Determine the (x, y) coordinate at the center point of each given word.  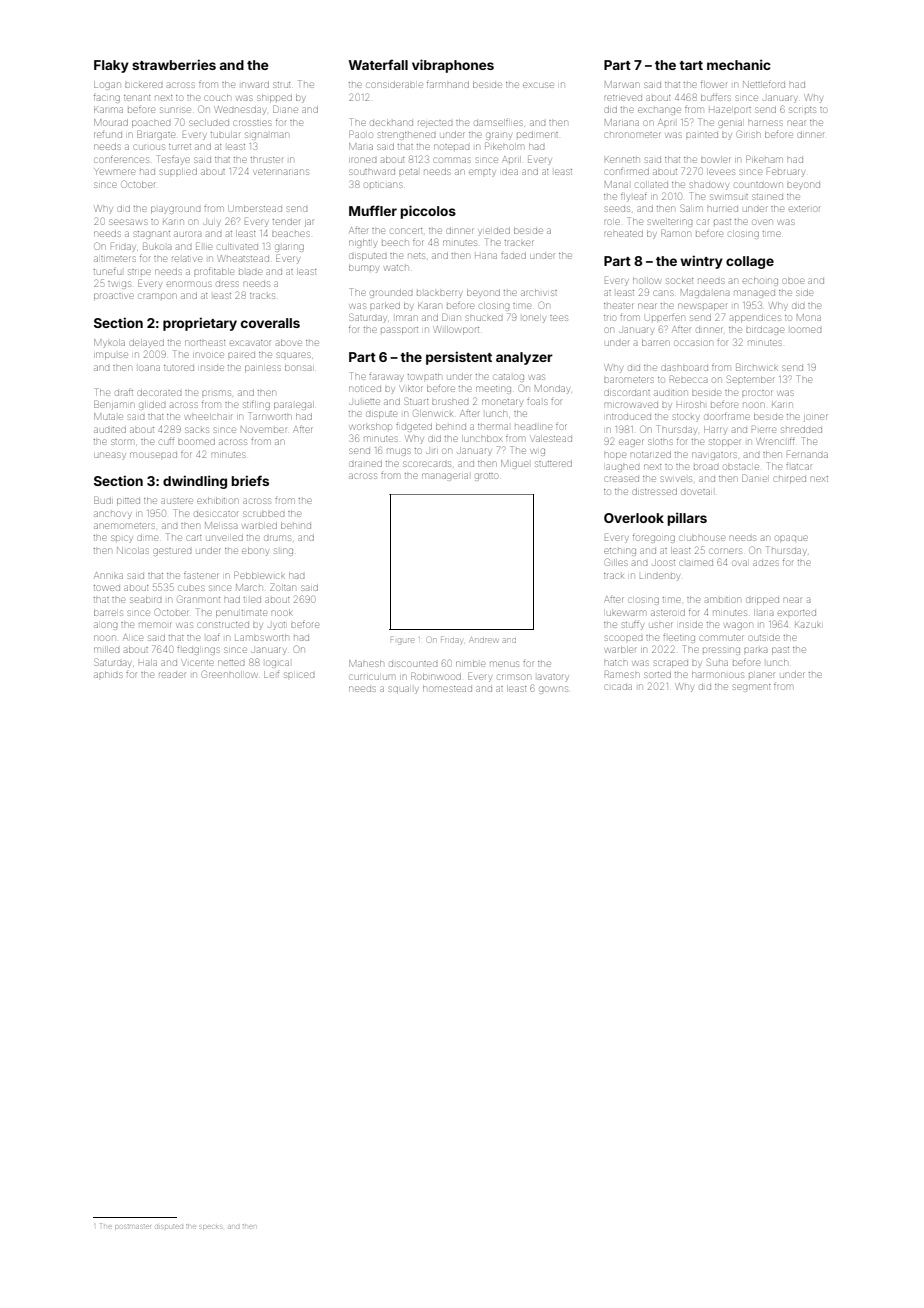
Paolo (360, 134)
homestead (447, 689)
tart (691, 65)
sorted (657, 675)
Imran (407, 318)
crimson (514, 677)
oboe (793, 281)
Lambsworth (261, 638)
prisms (216, 393)
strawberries (174, 64)
